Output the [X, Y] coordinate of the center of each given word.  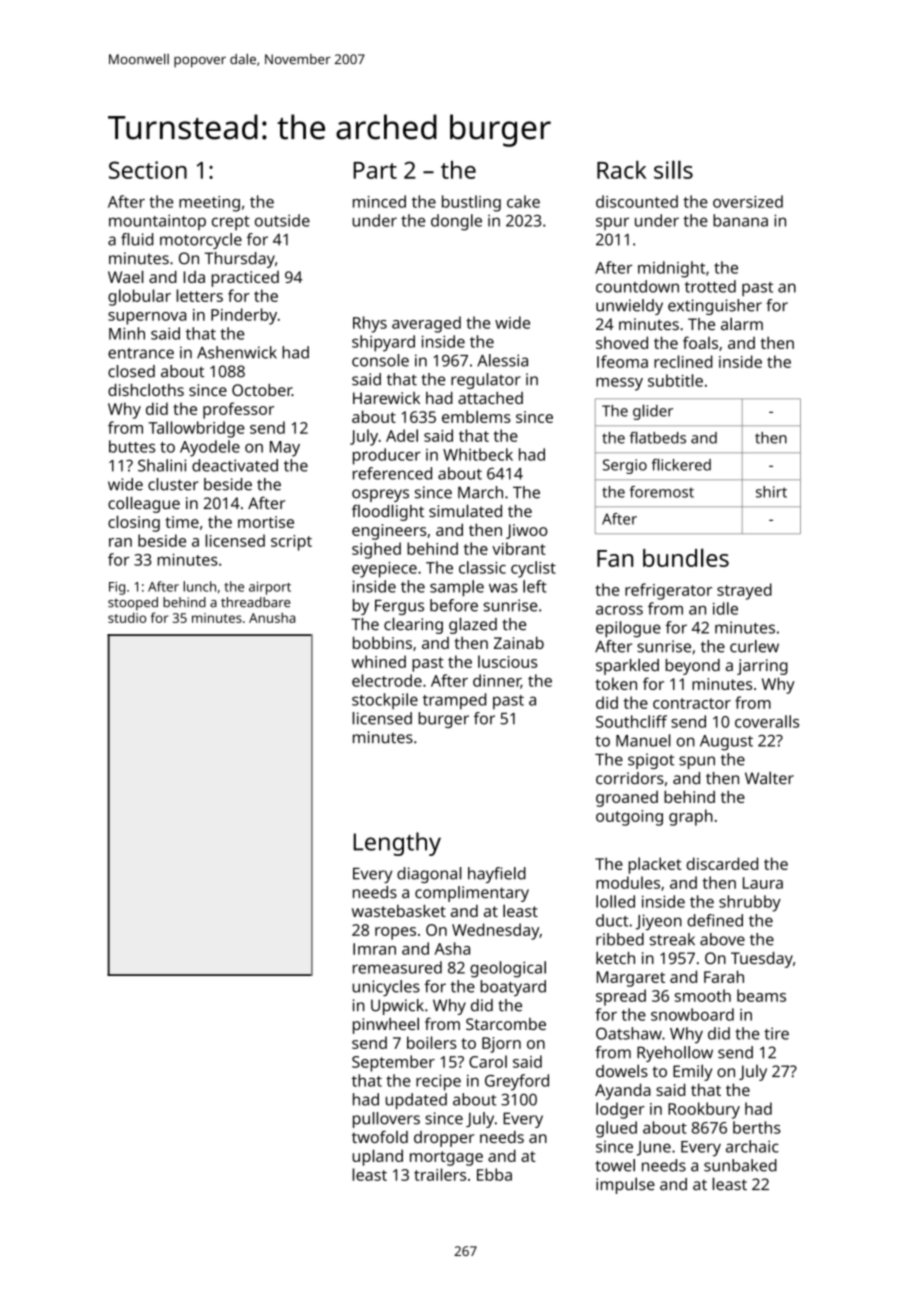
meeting [209, 204]
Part [375, 170]
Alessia [502, 360]
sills [673, 169]
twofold [380, 1136]
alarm [742, 323]
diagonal [429, 875]
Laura [763, 883]
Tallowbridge [196, 429]
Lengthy [397, 844]
